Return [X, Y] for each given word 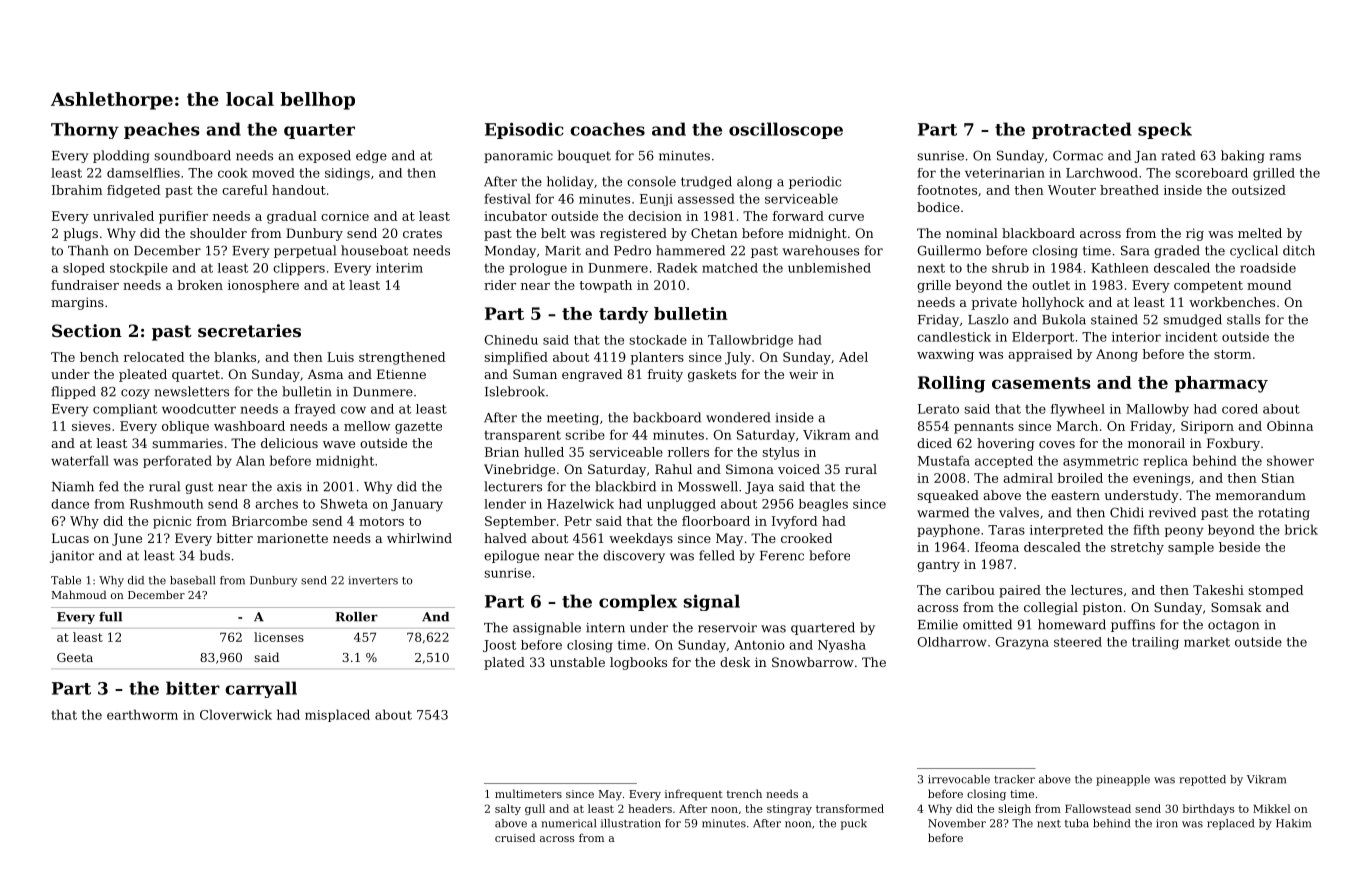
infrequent [694, 795]
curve [846, 217]
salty [508, 809]
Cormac [1078, 155]
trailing [1155, 643]
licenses [279, 637]
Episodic [524, 130]
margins [77, 303]
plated [504, 663]
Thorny [85, 130]
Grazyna [1022, 643]
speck [1165, 130]
